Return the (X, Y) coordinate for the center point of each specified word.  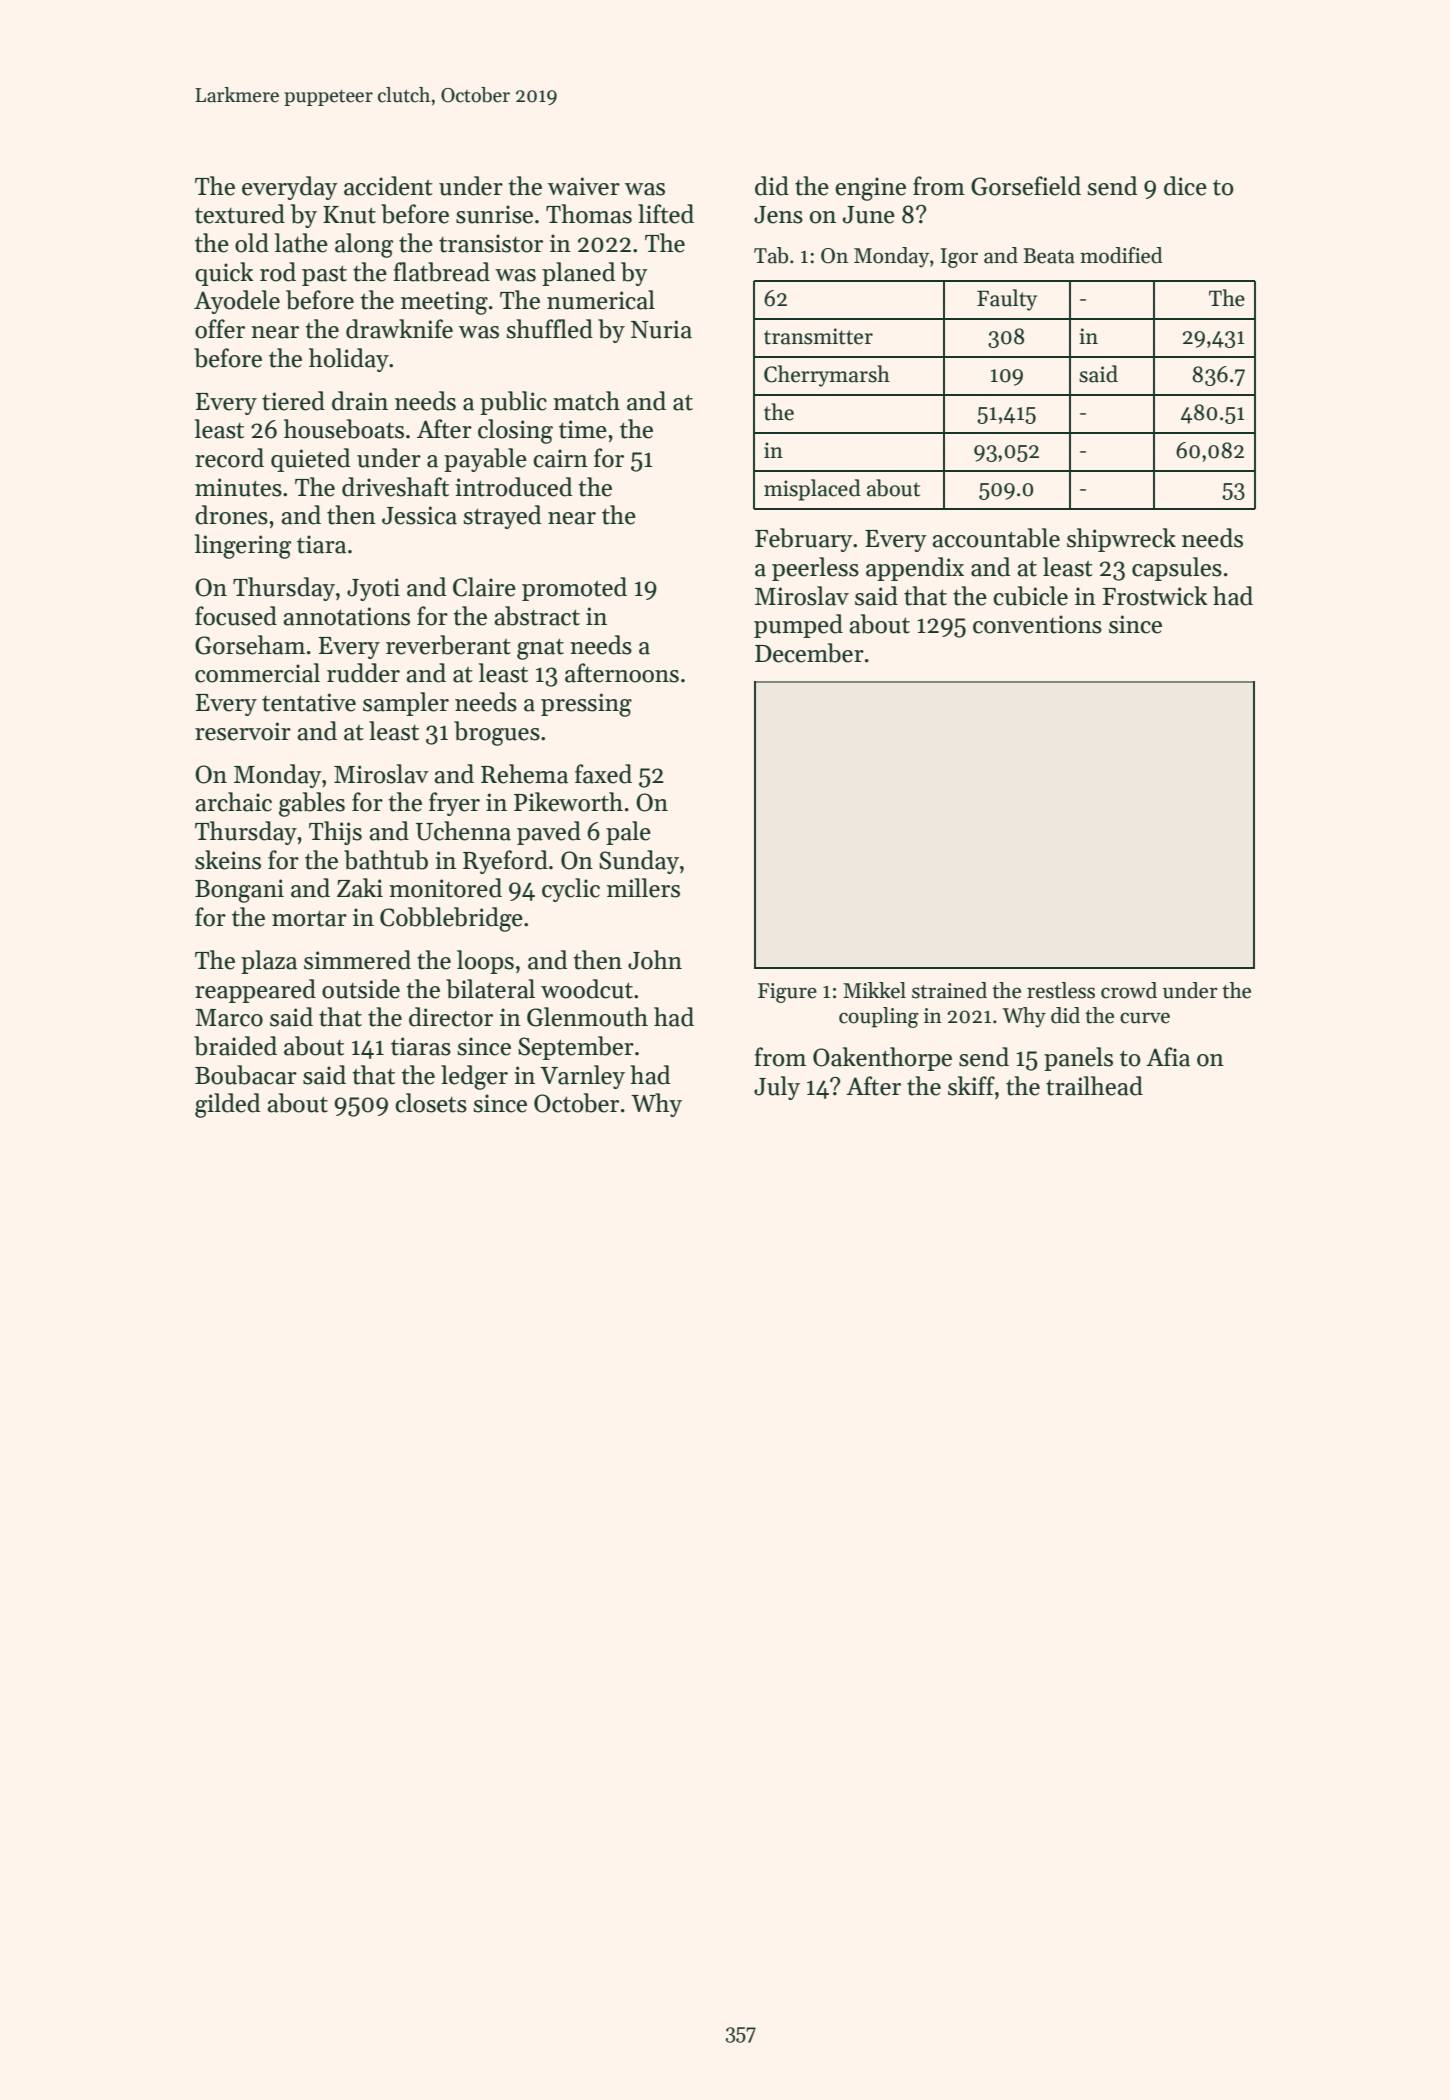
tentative (309, 702)
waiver (584, 186)
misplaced (812, 490)
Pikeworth (568, 802)
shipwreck (1121, 540)
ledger (474, 1077)
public (513, 403)
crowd (1129, 990)
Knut (349, 215)
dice (1185, 186)
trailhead (1094, 1086)
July (777, 1088)
